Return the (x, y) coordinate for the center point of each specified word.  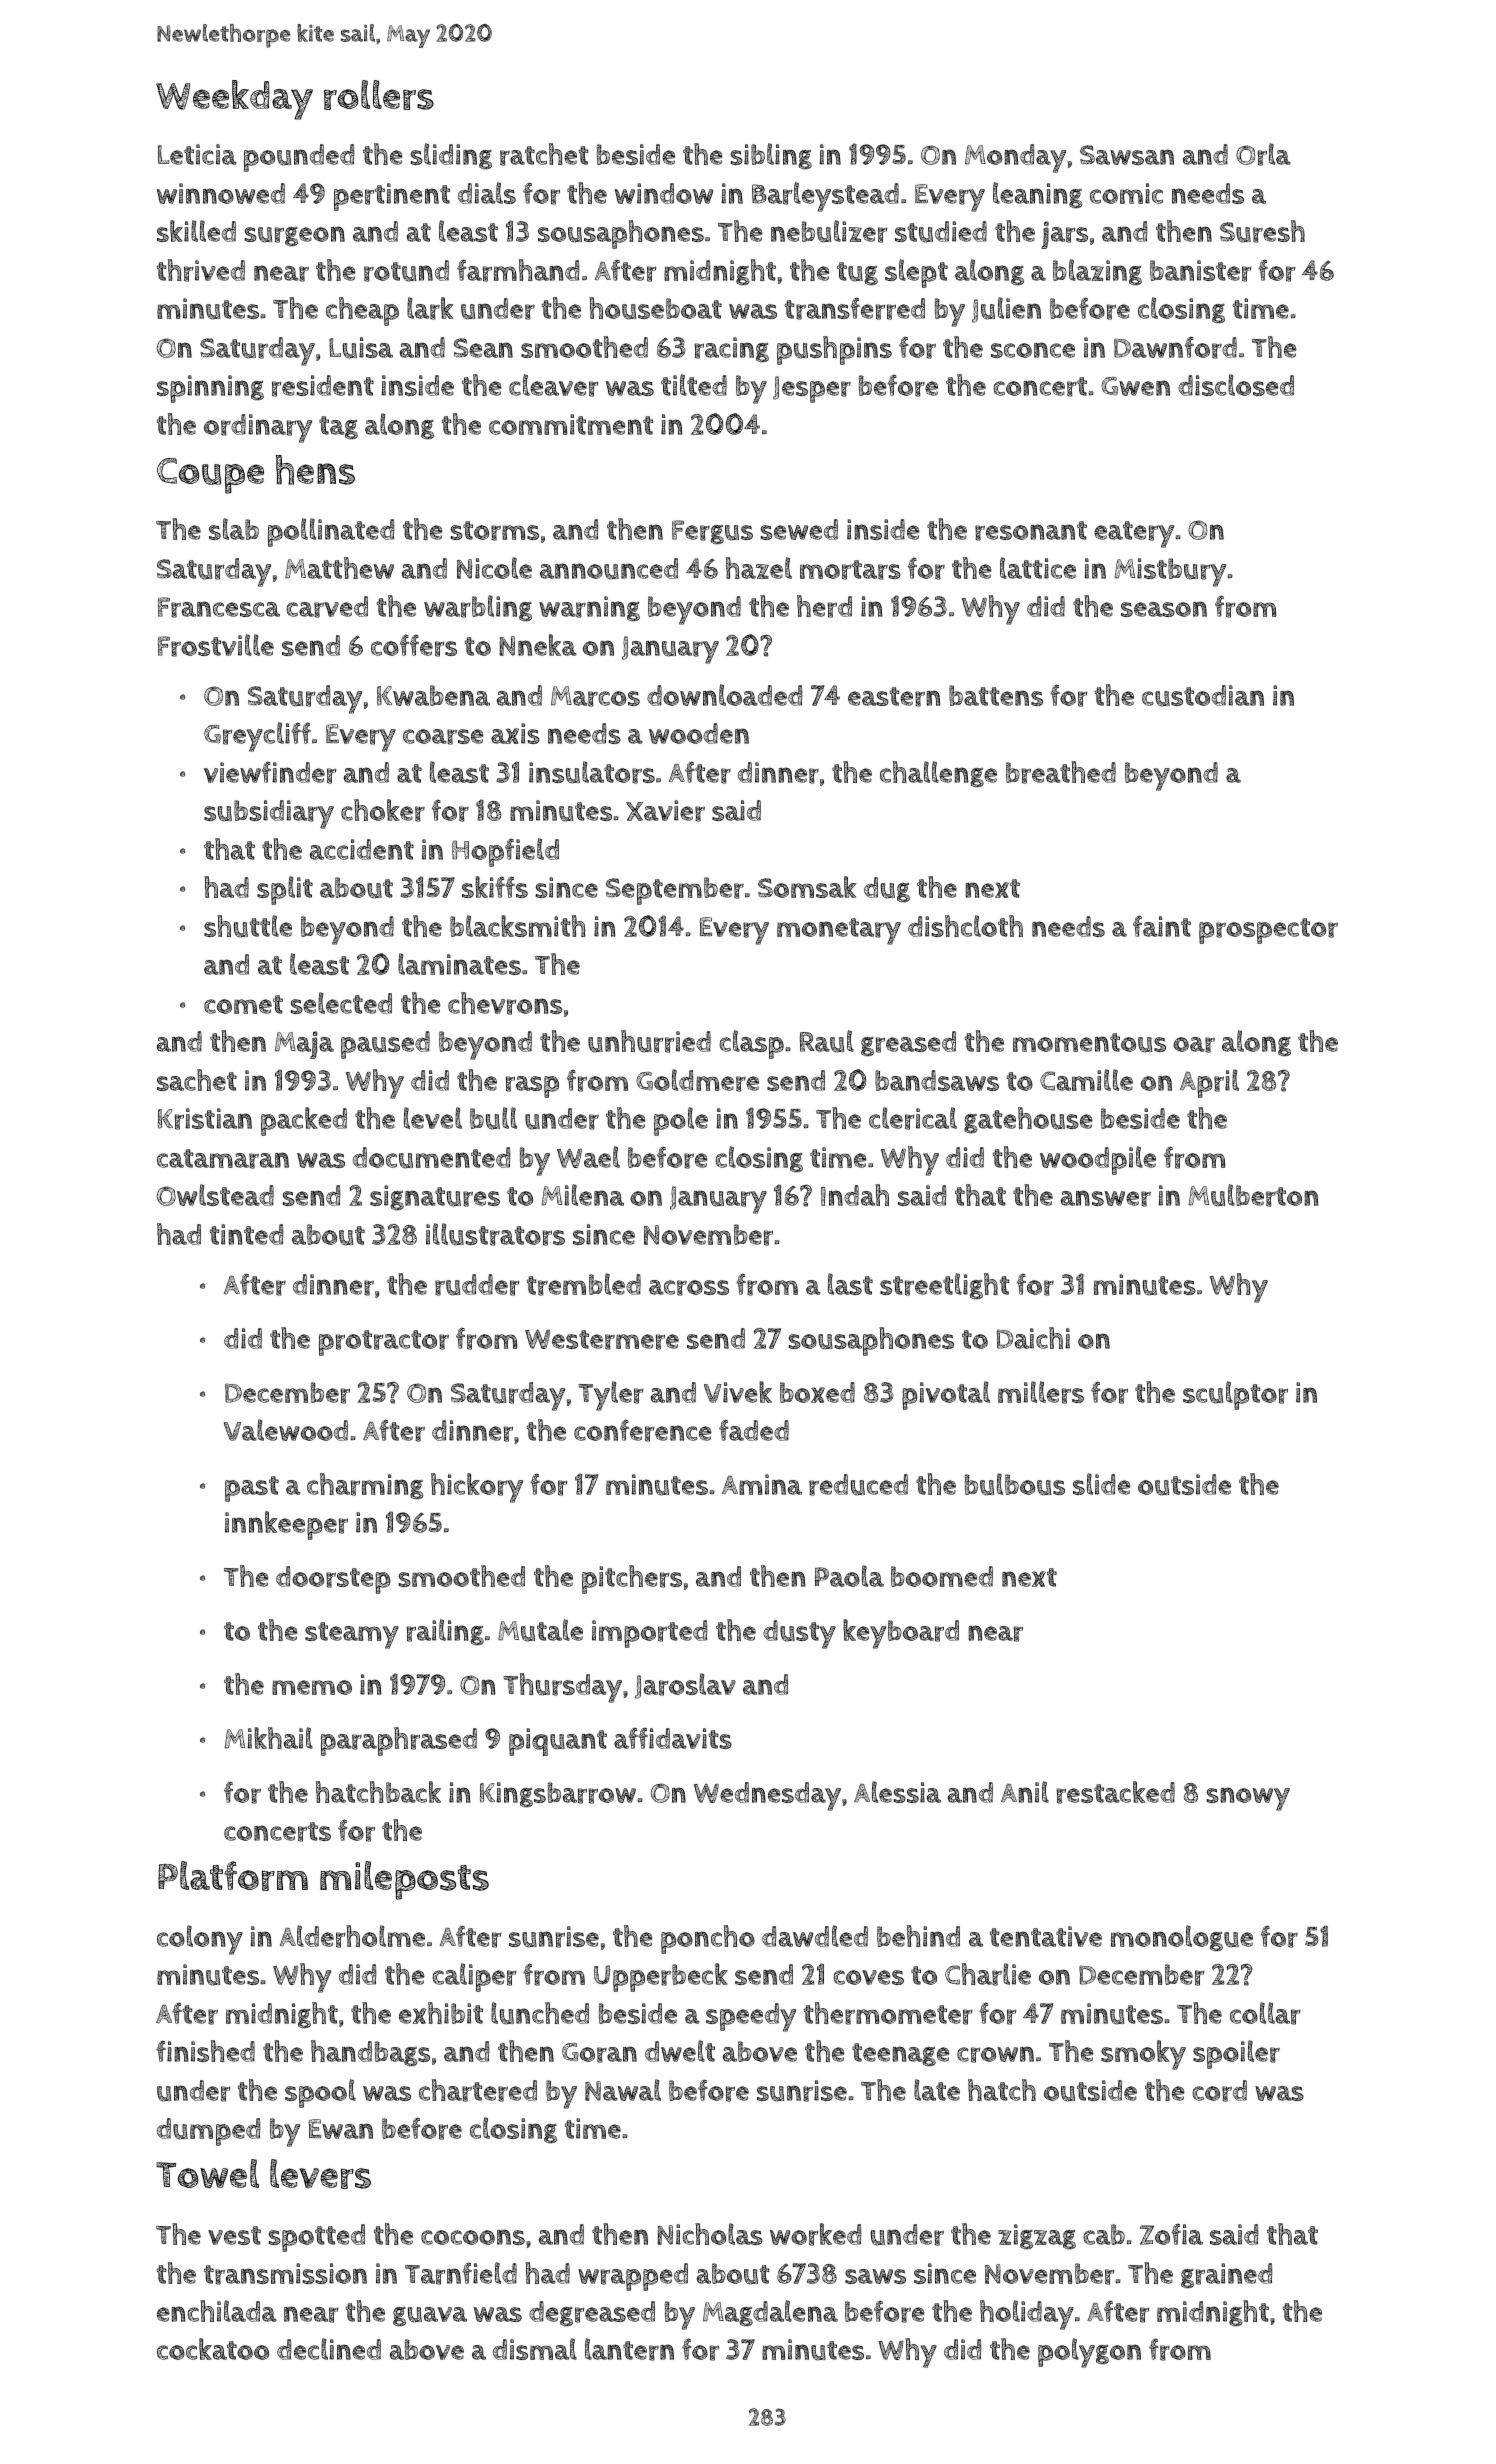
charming (365, 1486)
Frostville (216, 645)
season (1164, 609)
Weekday (234, 100)
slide (1102, 1484)
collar (1265, 2013)
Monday (1015, 158)
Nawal (623, 2090)
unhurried (649, 1041)
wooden (699, 733)
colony (200, 1940)
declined (329, 2349)
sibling (771, 156)
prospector (1268, 931)
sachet (197, 1080)
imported (650, 1634)
